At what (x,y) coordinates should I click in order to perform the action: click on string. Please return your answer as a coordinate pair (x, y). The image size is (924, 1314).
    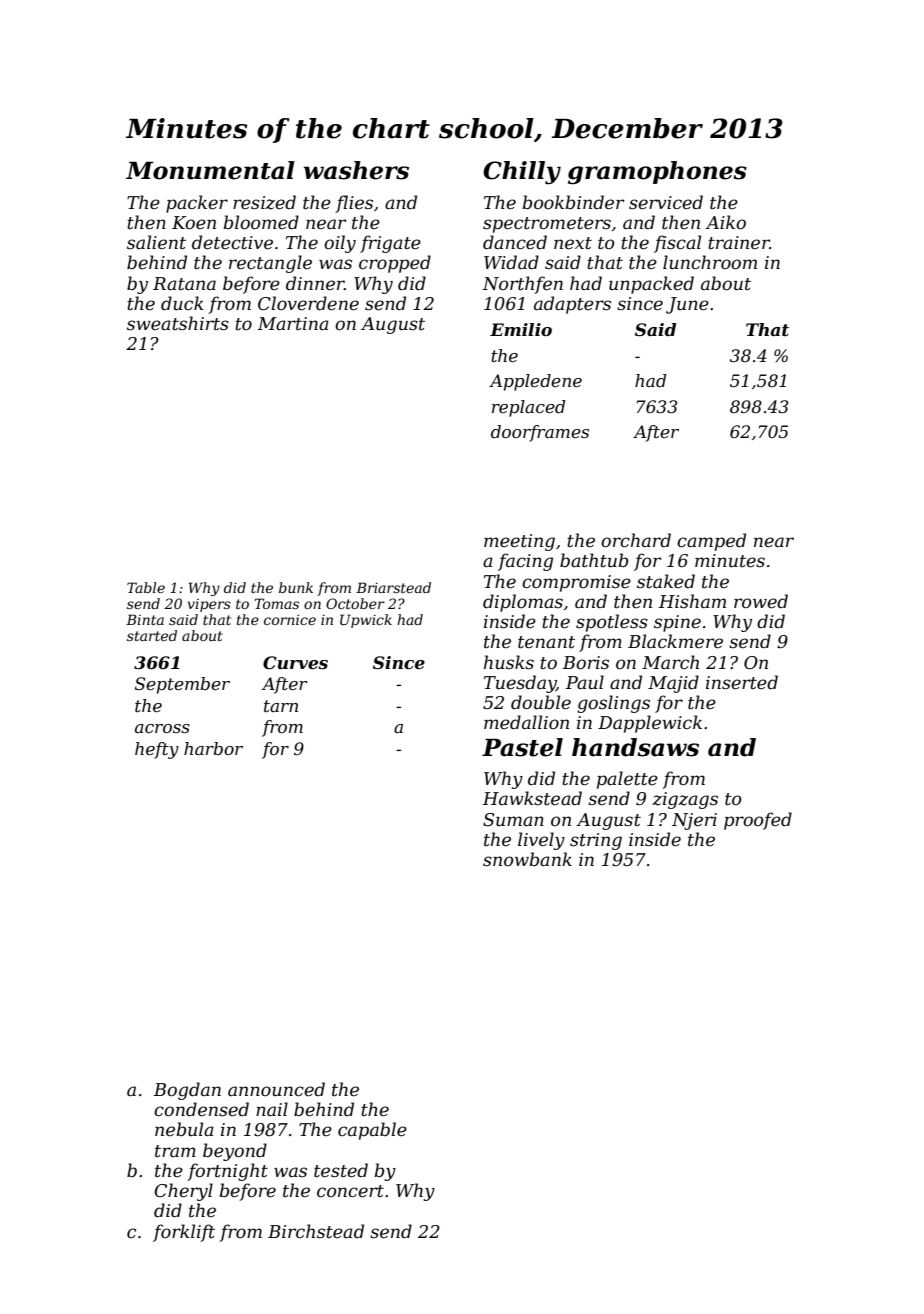
    Looking at the image, I should click on (596, 841).
